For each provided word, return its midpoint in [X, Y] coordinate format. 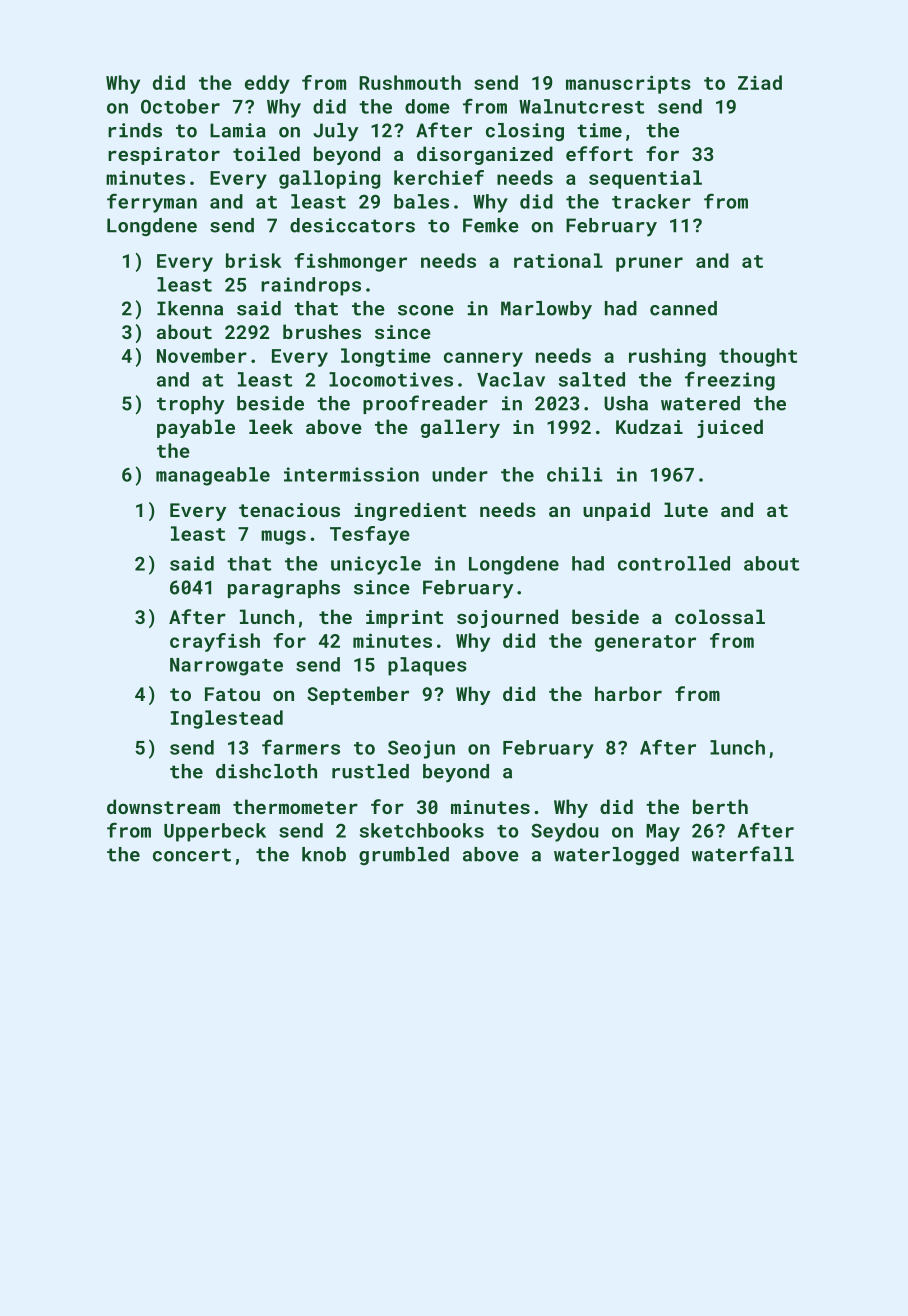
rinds [135, 130]
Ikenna [190, 308]
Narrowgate [226, 667]
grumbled [404, 856]
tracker [651, 201]
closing [525, 132]
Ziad [760, 82]
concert [192, 855]
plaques [427, 666]
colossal [720, 616]
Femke [491, 225]
